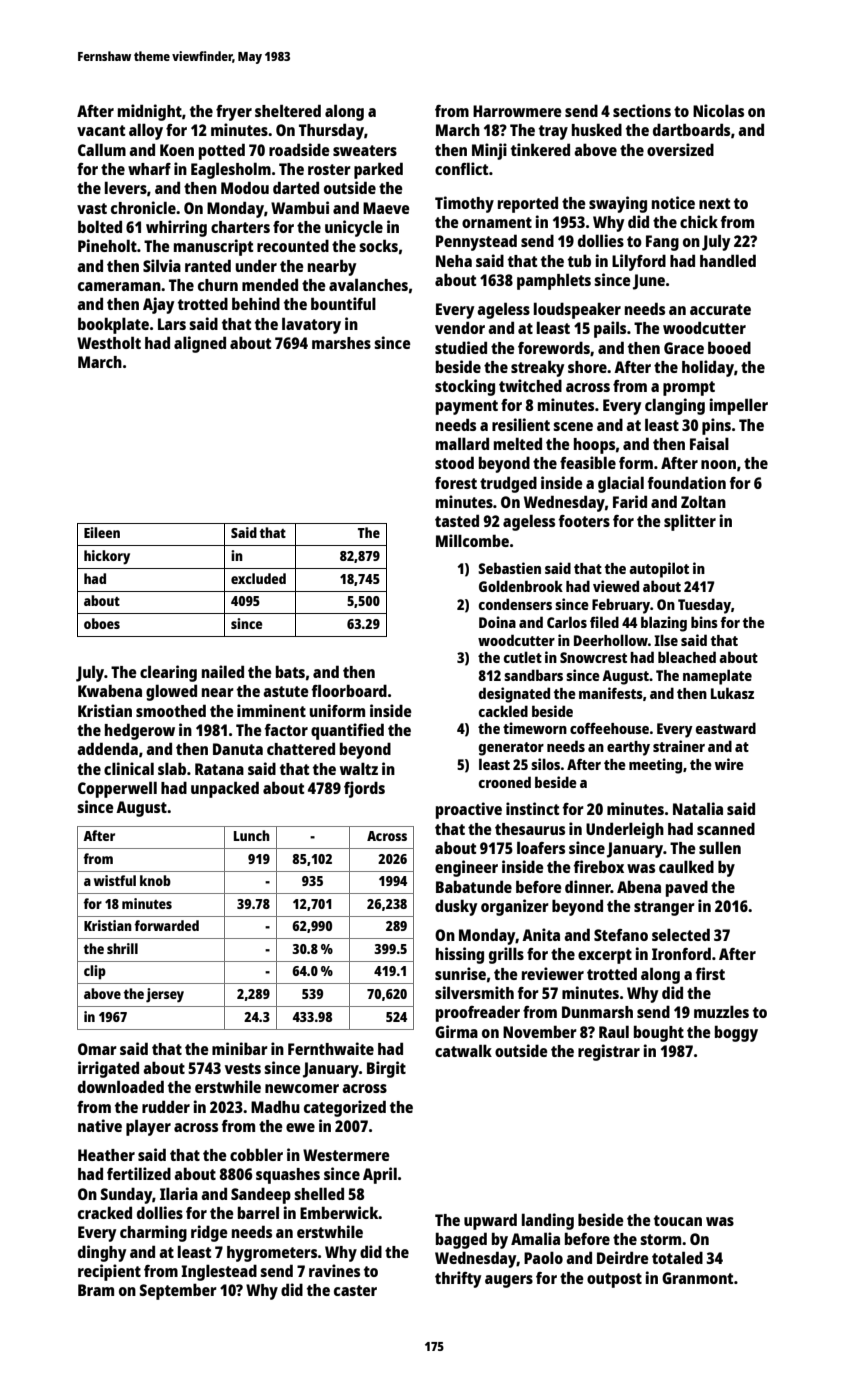 This image has width=849, height=1400. I want to click on sections, so click(642, 110).
